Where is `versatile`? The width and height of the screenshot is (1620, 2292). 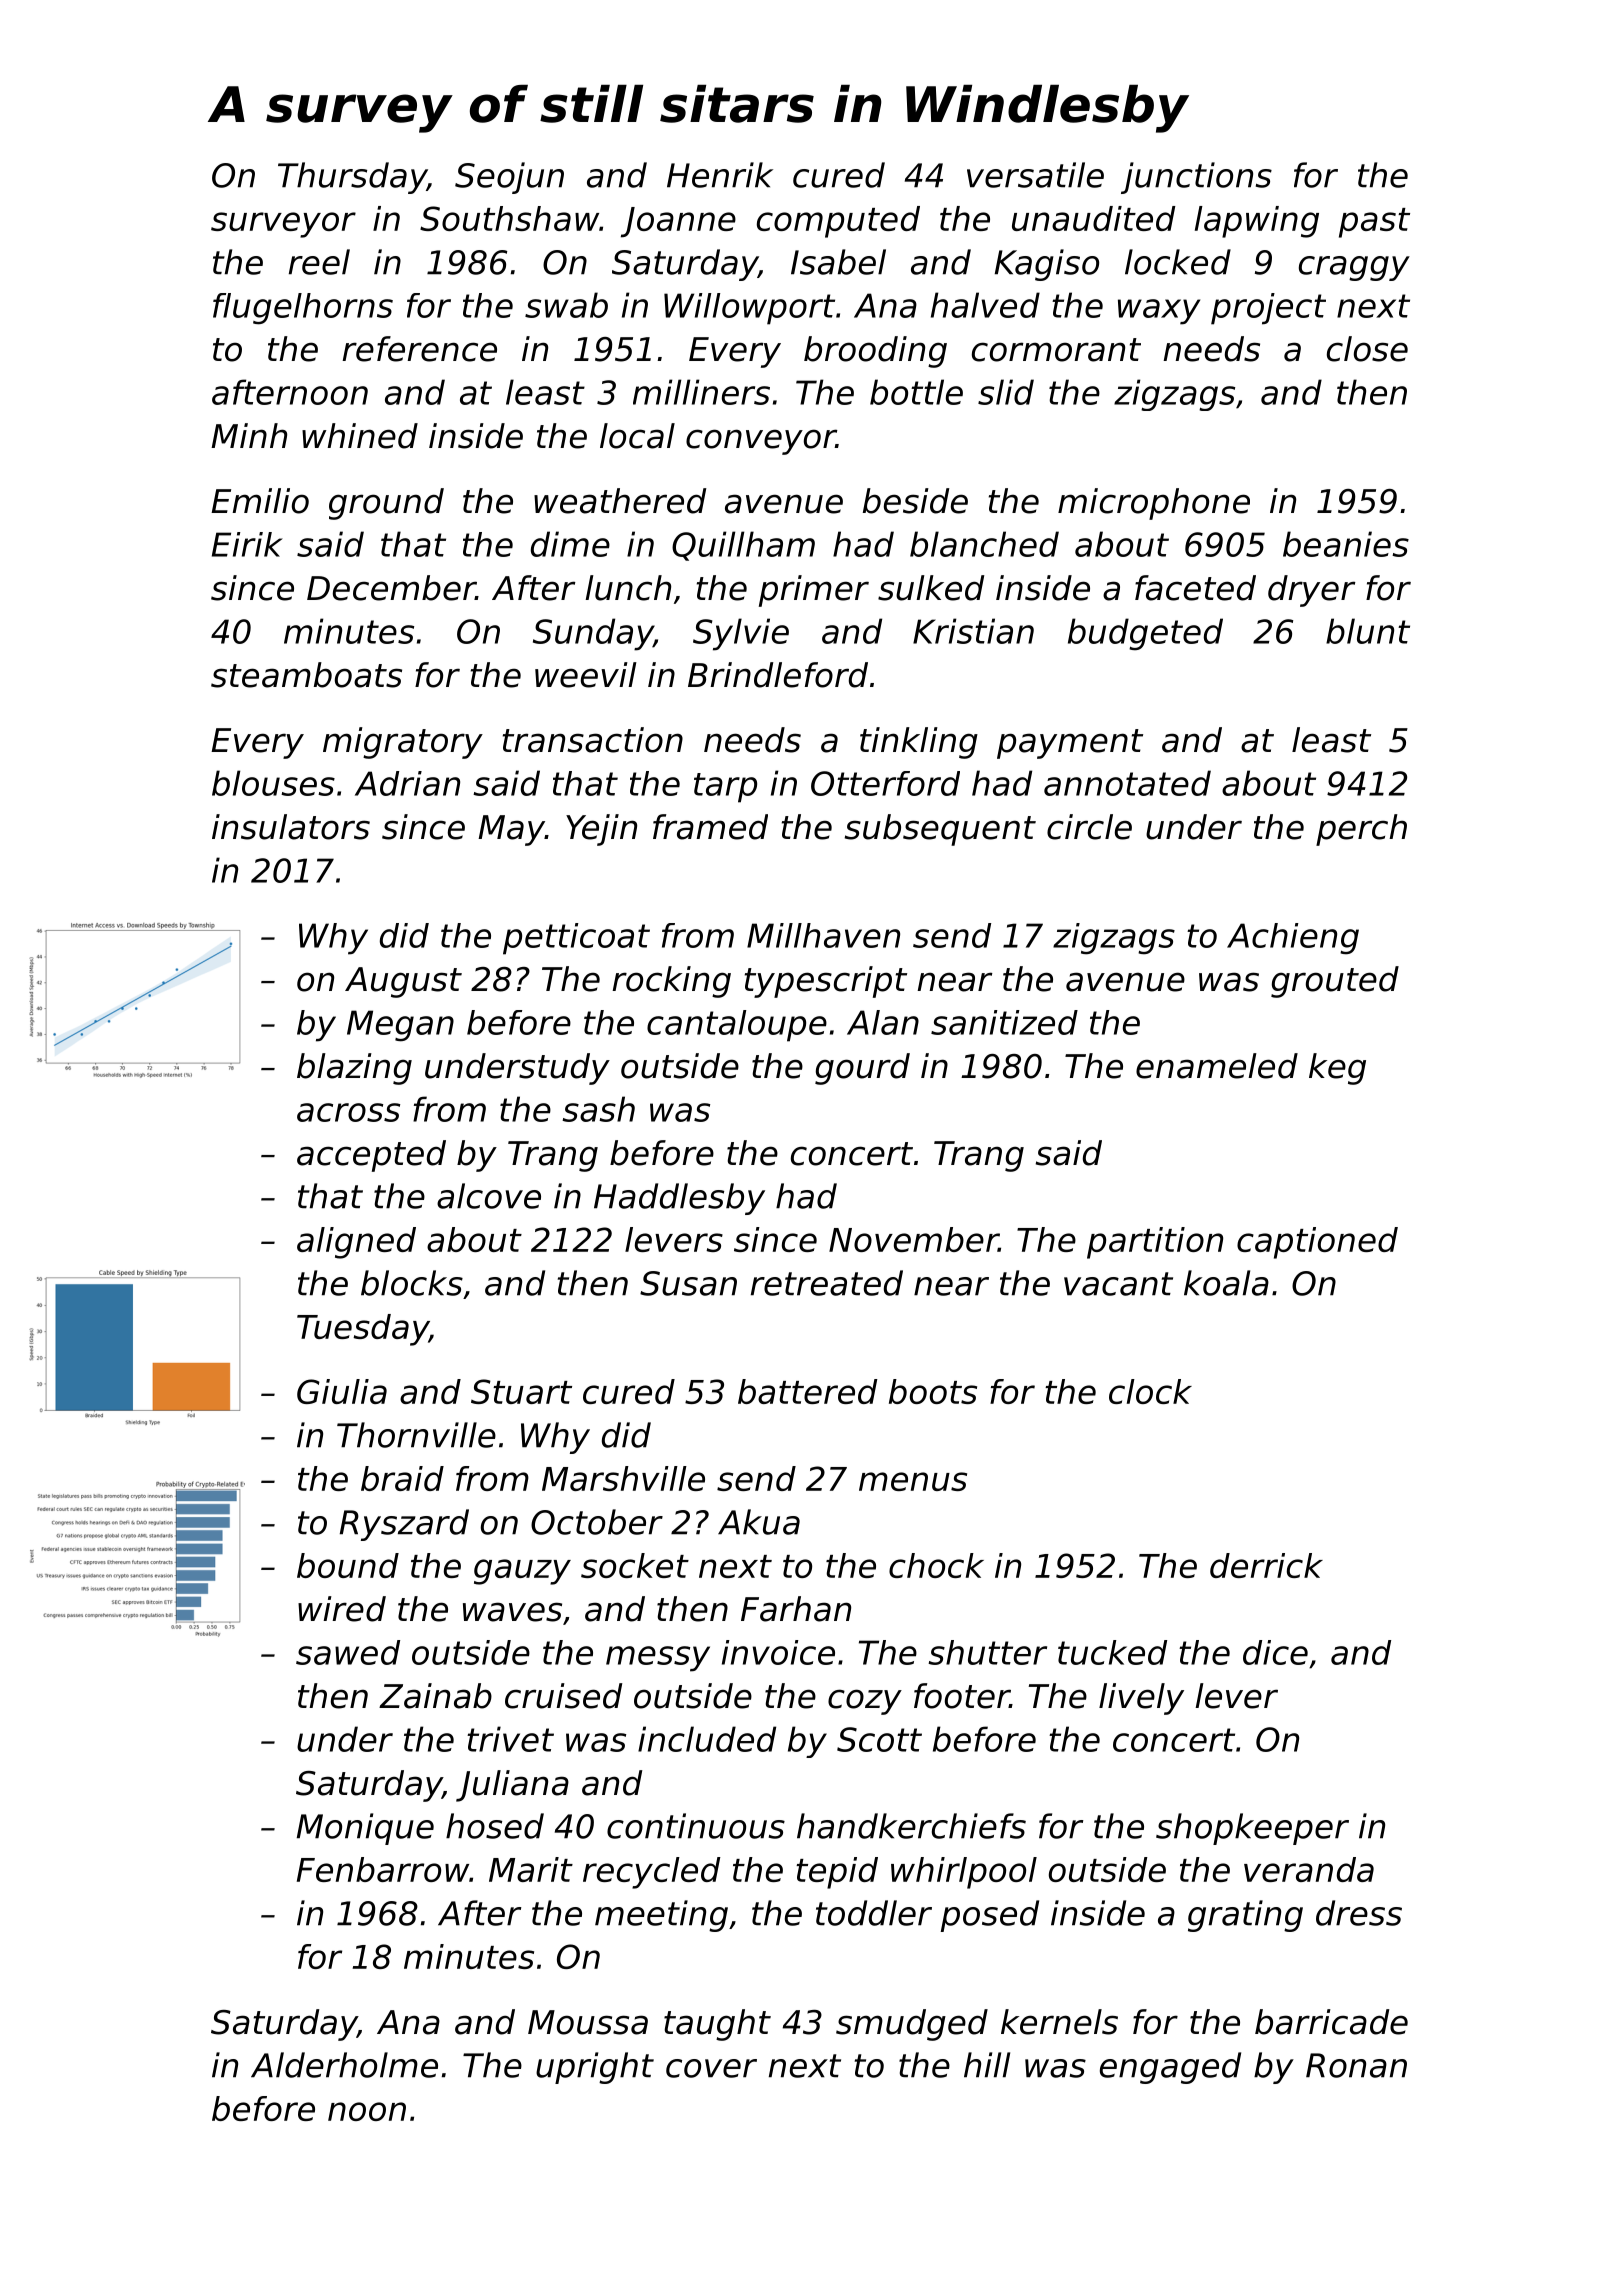
versatile is located at coordinates (1035, 175).
